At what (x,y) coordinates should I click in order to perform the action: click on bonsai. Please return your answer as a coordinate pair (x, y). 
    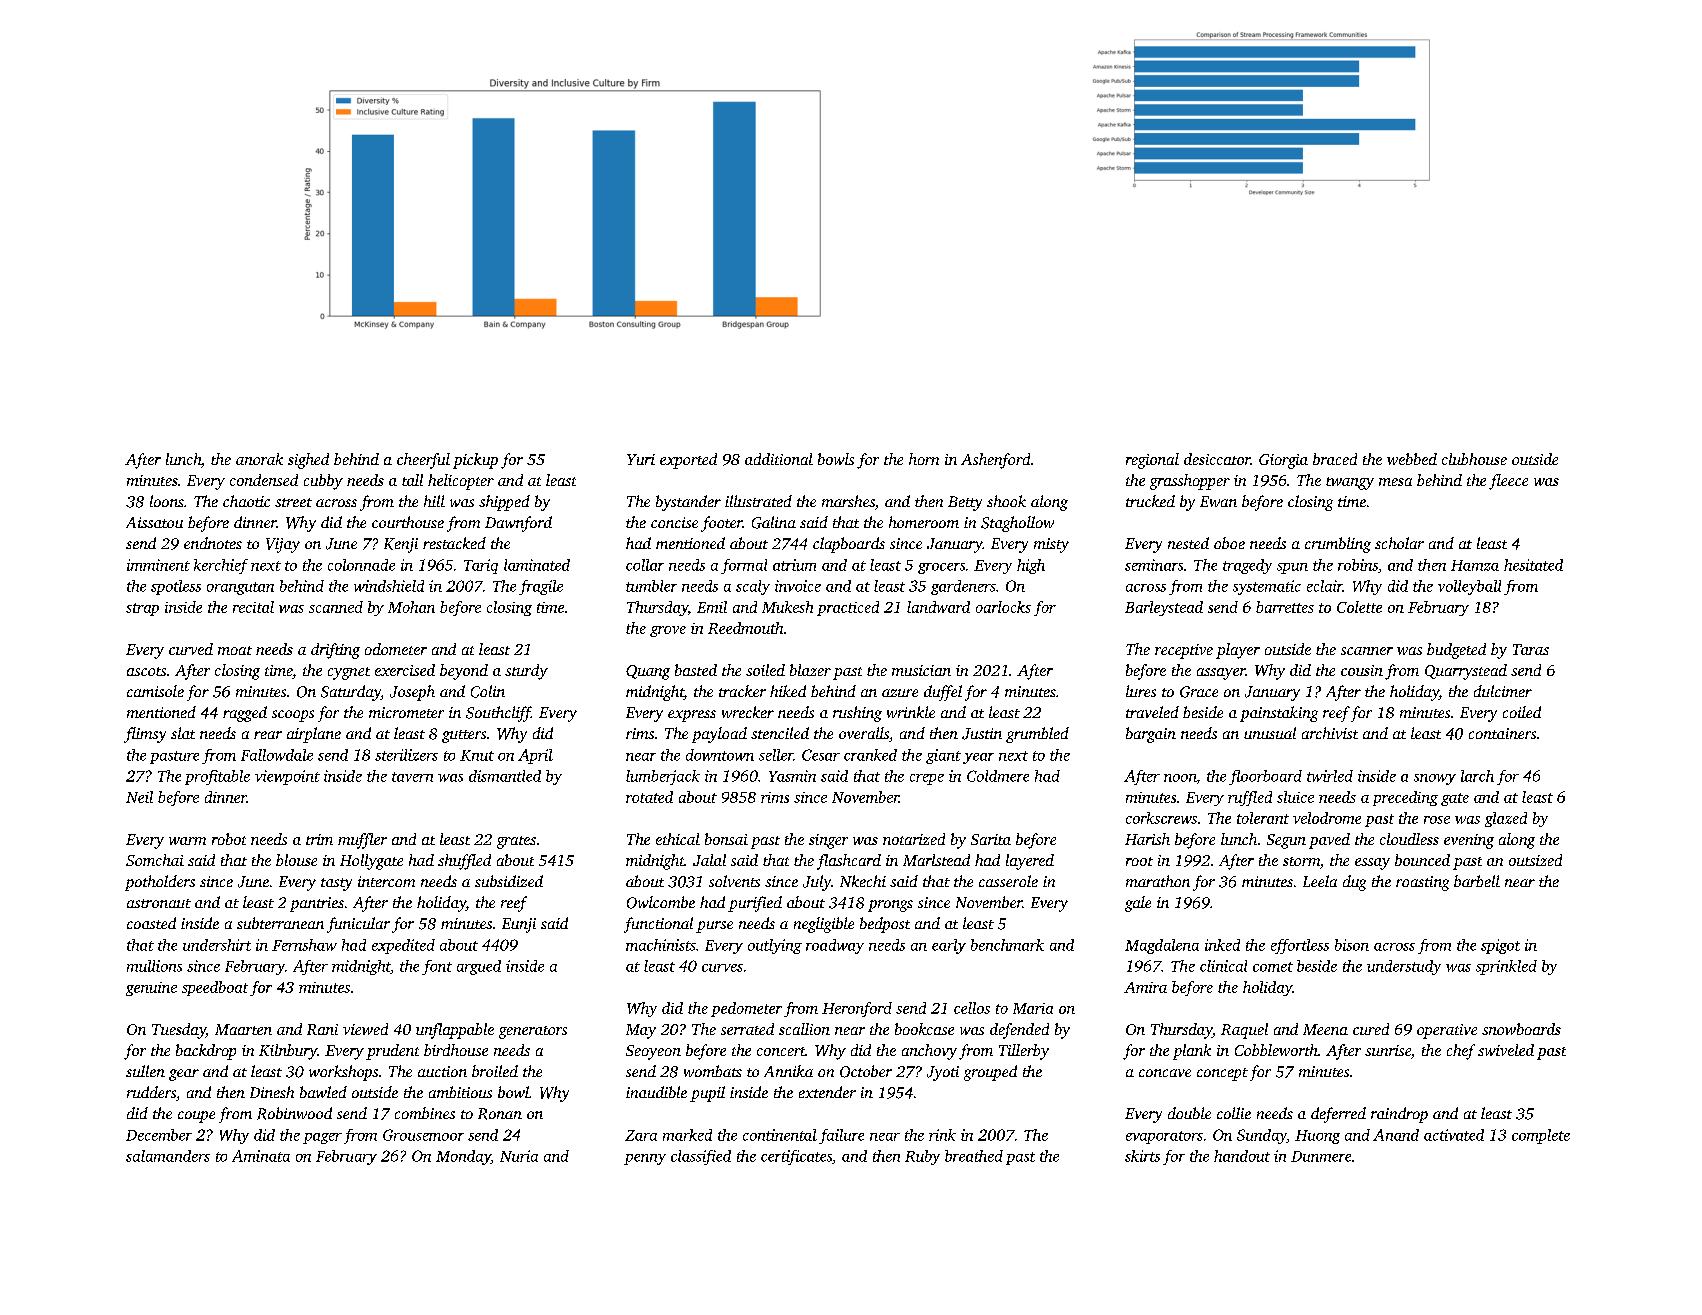
    Looking at the image, I should click on (726, 839).
